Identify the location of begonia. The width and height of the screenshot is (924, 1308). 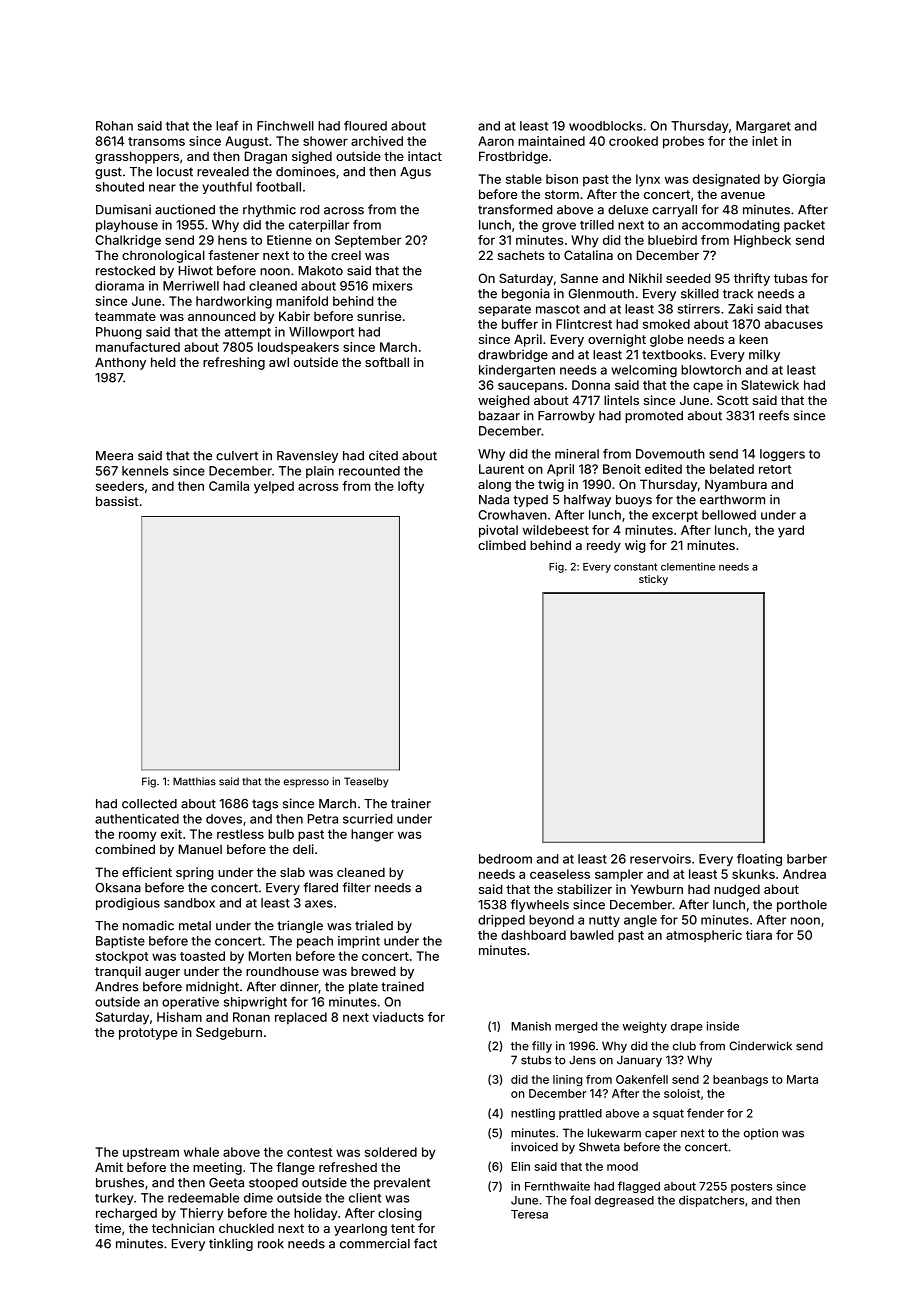
(526, 294).
